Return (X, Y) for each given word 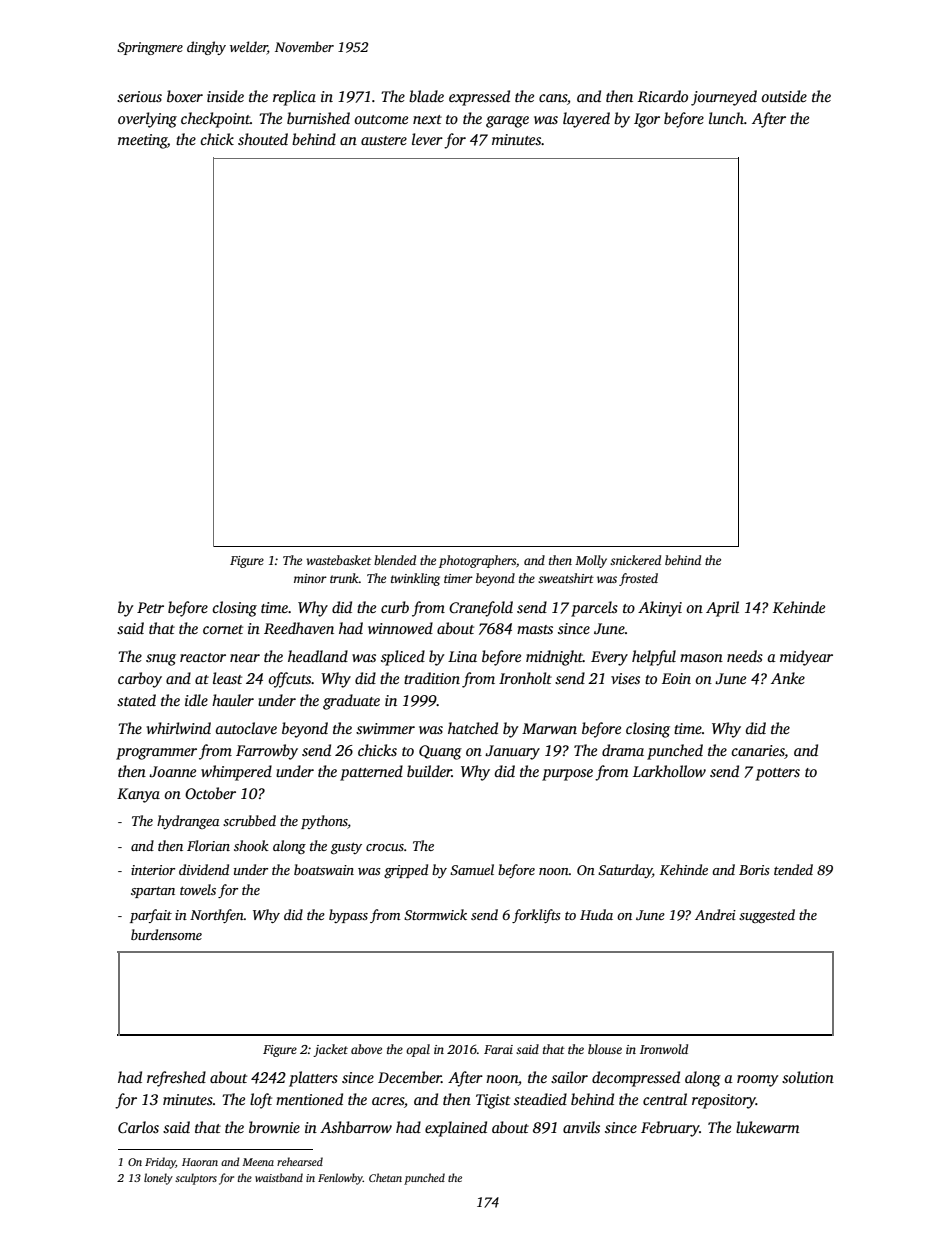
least (227, 678)
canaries (758, 750)
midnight (554, 658)
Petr (150, 607)
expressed (479, 98)
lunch (726, 118)
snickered (635, 560)
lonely (158, 1179)
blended (395, 560)
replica (294, 98)
